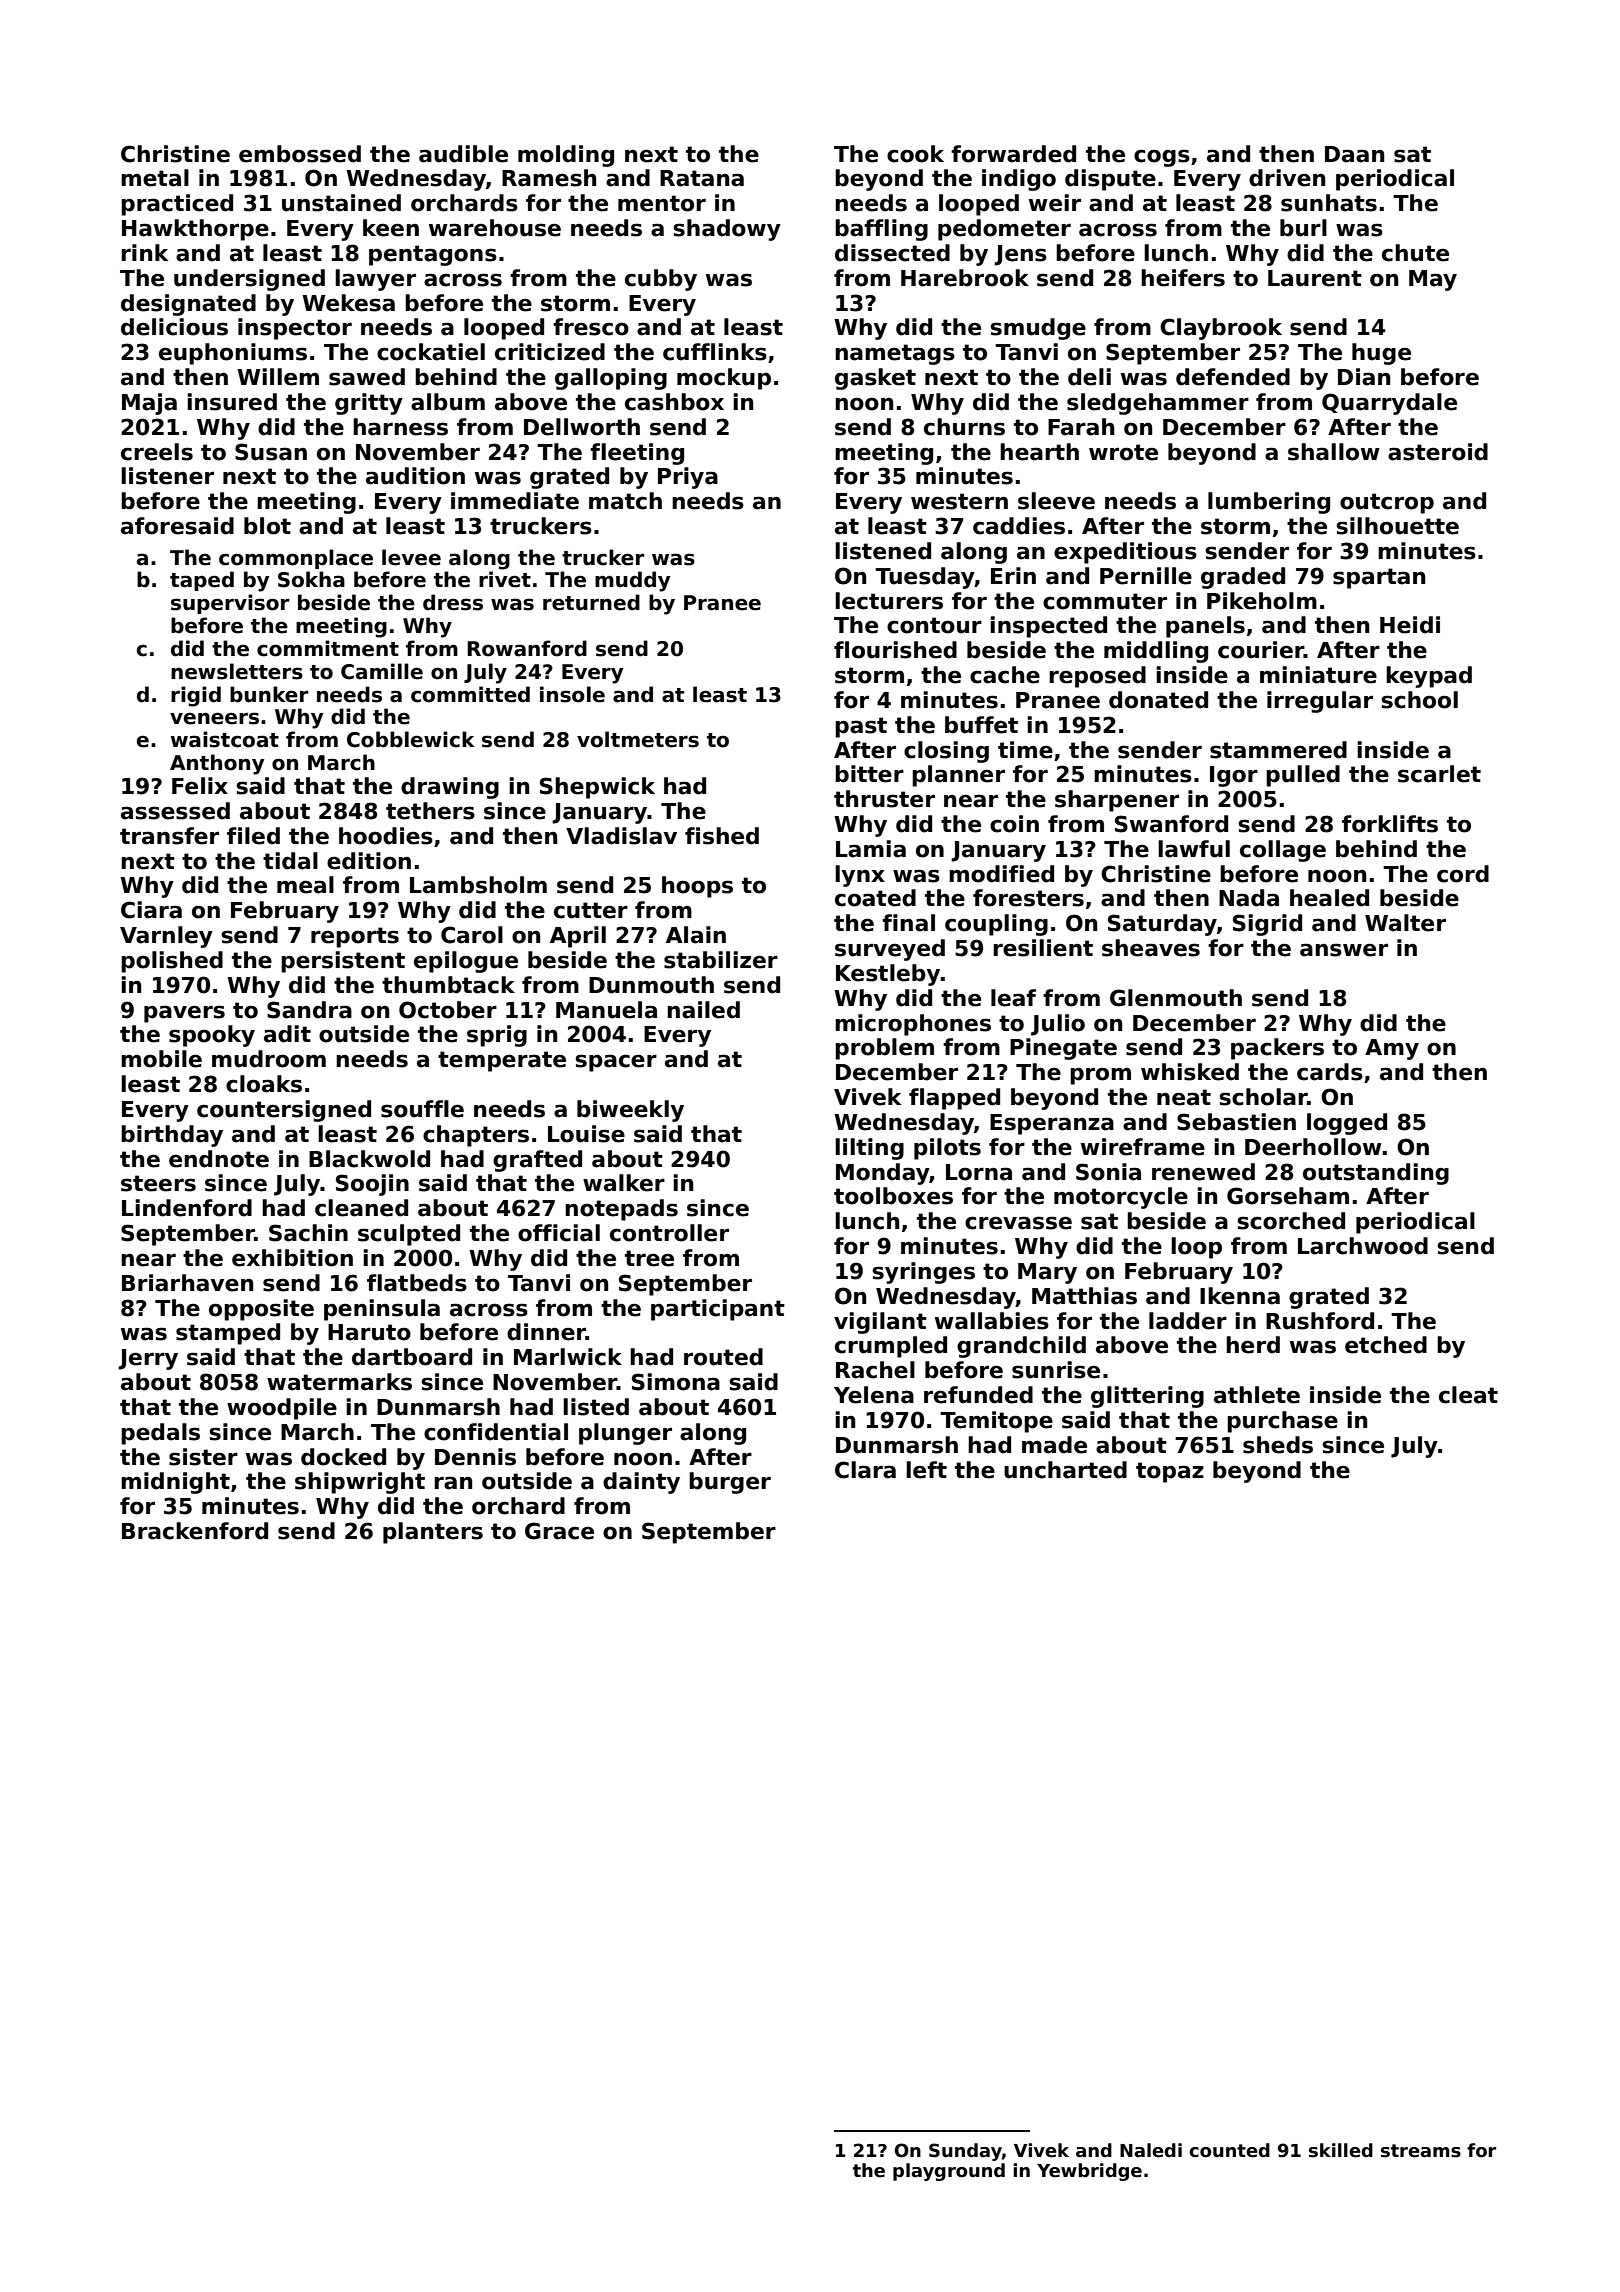 The height and width of the screenshot is (2292, 1620). What do you see at coordinates (1229, 2150) in the screenshot?
I see `counted` at bounding box center [1229, 2150].
